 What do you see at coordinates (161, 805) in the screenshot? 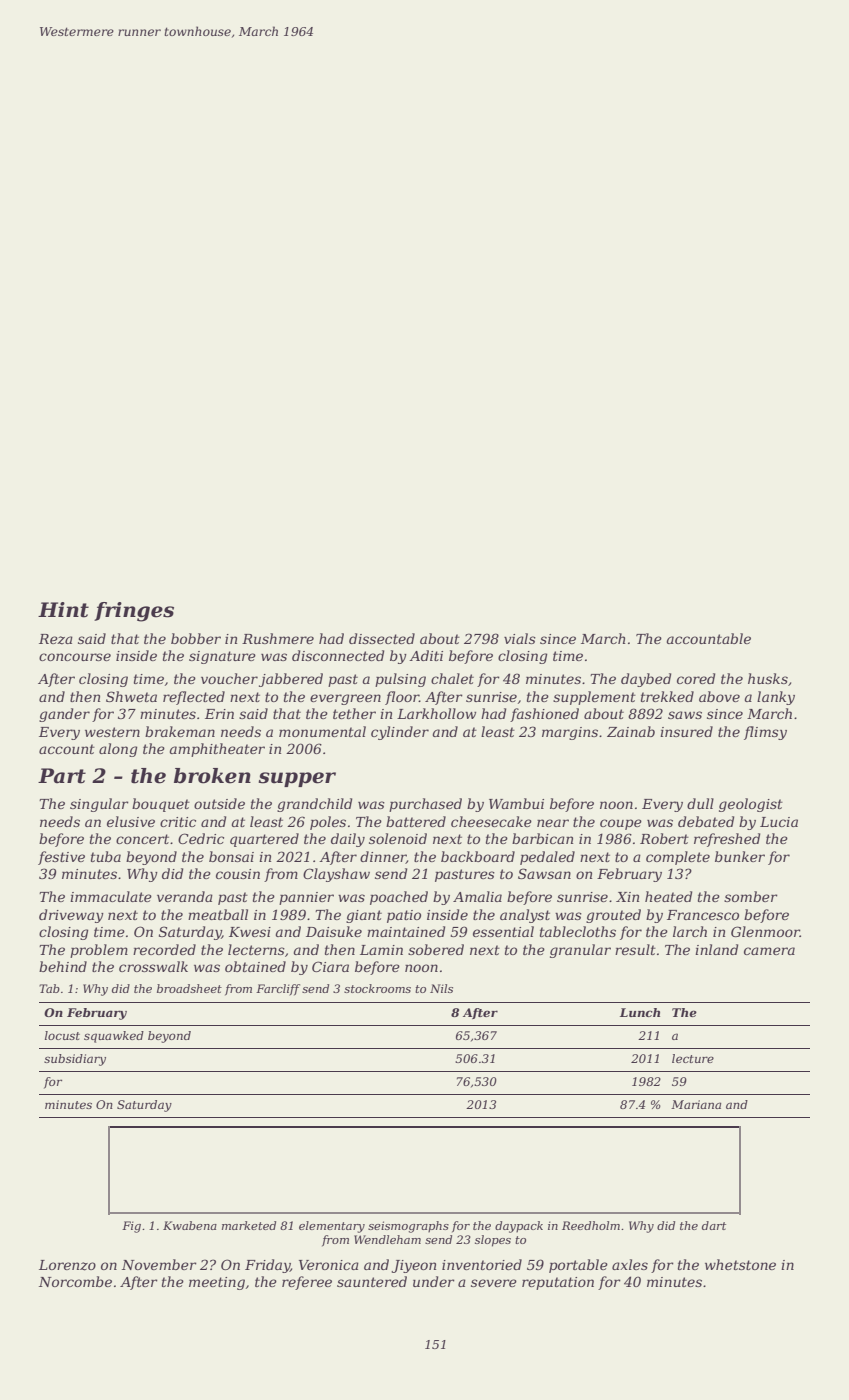
I see `bouquet` at bounding box center [161, 805].
